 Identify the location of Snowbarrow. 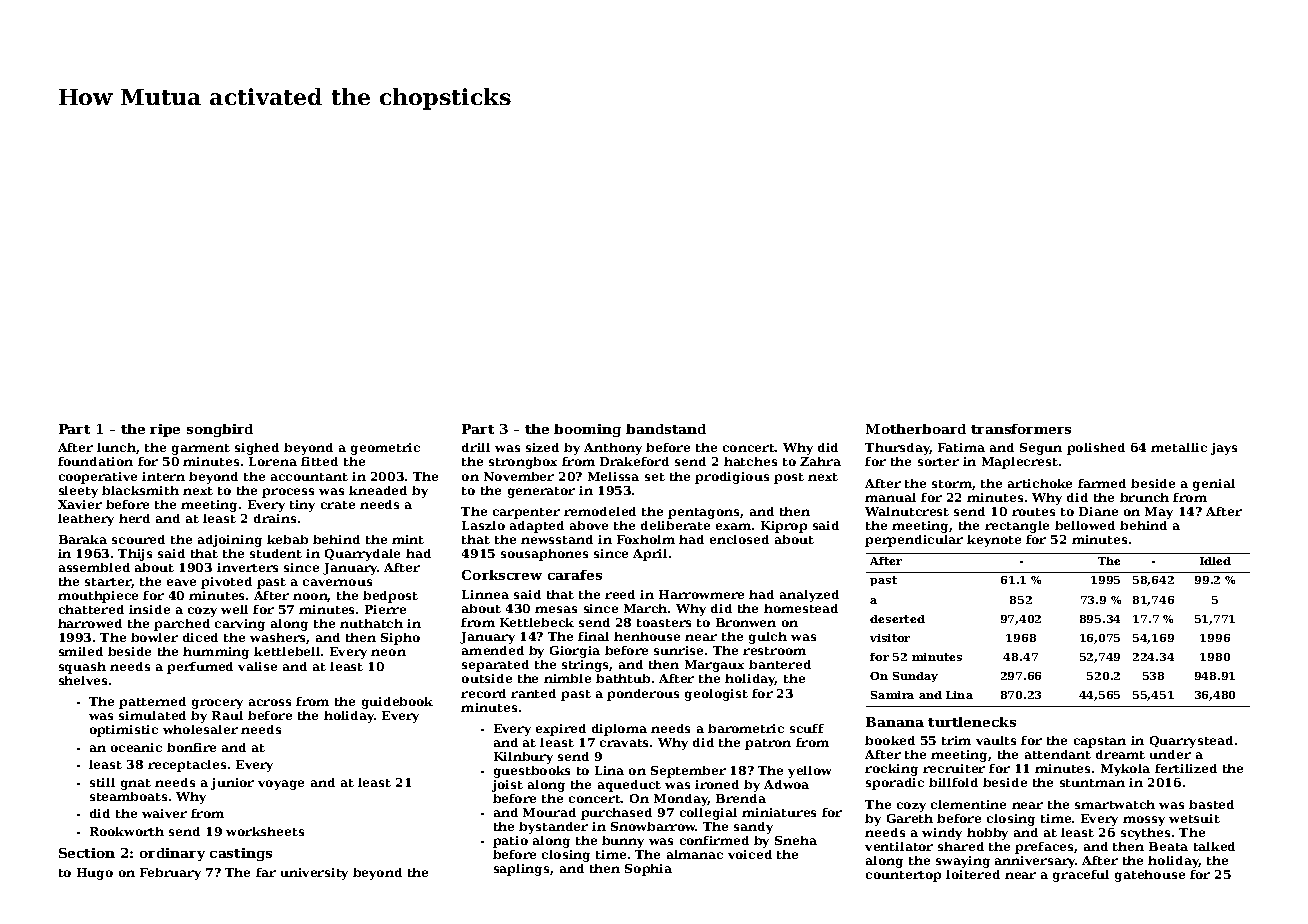
(653, 826).
